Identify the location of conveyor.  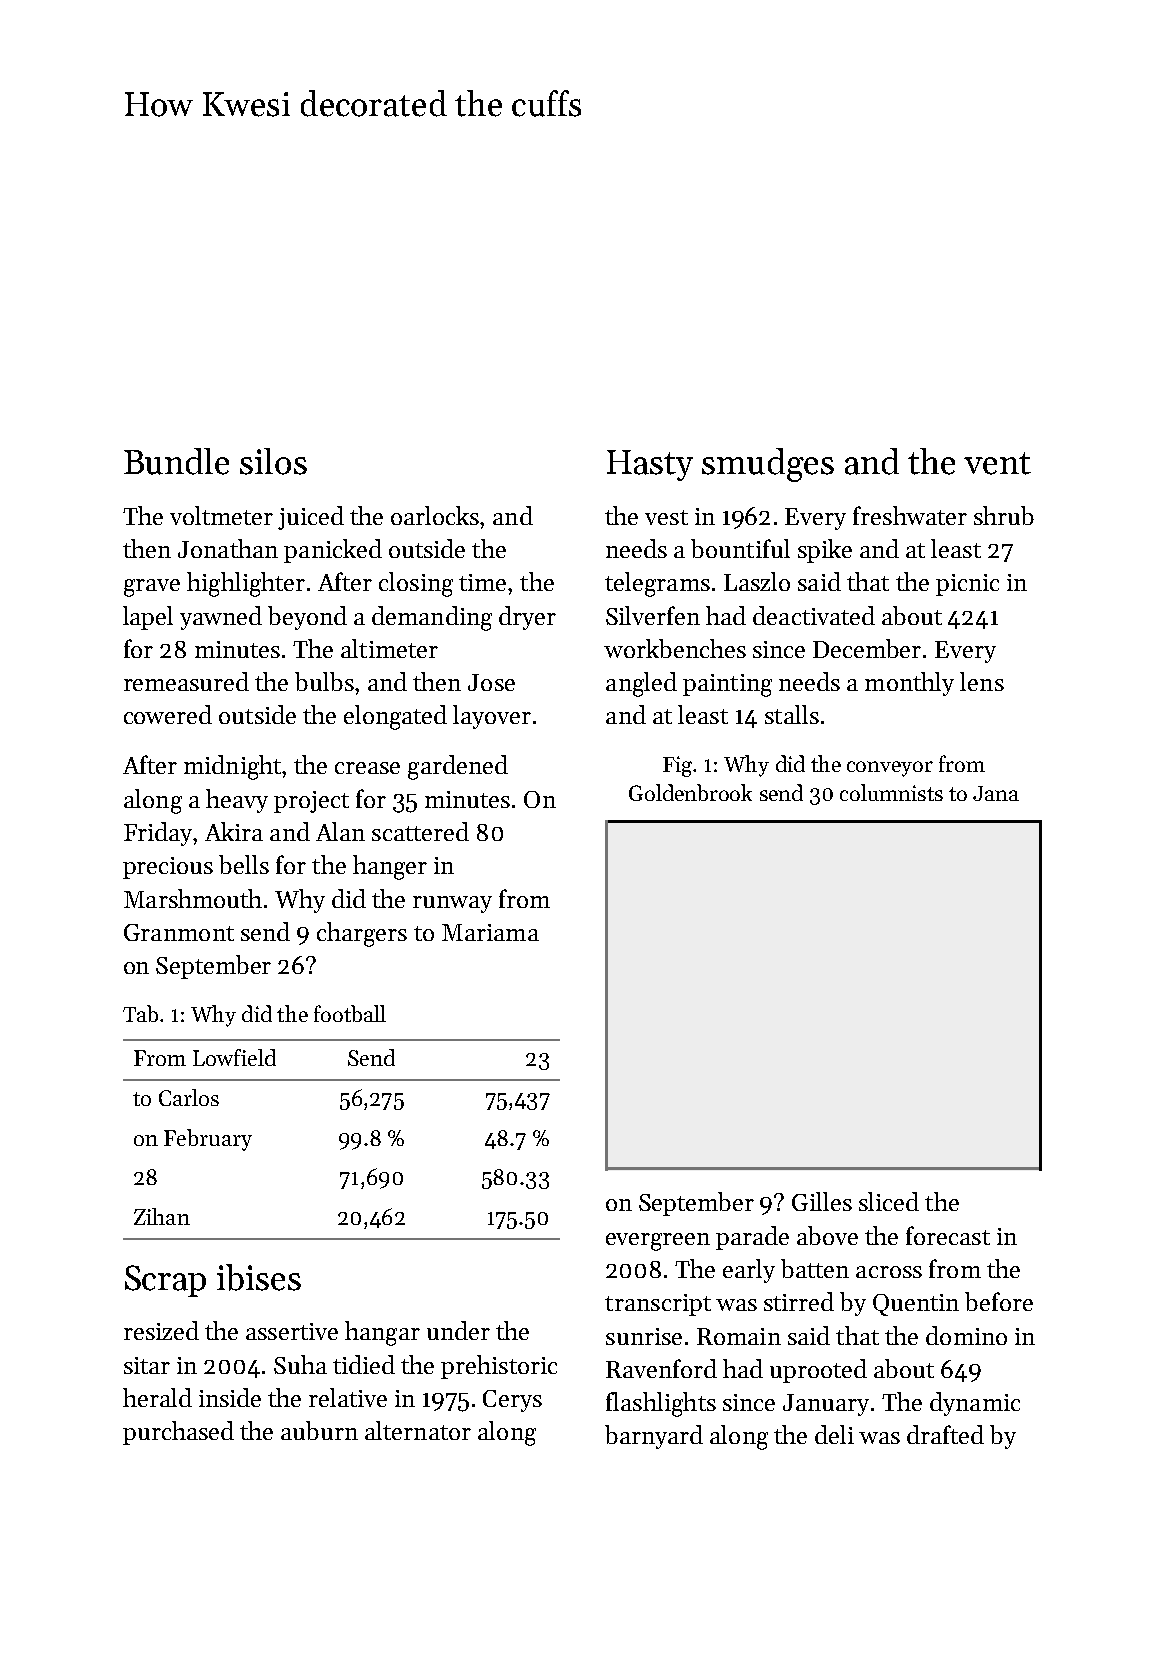
(890, 769).
